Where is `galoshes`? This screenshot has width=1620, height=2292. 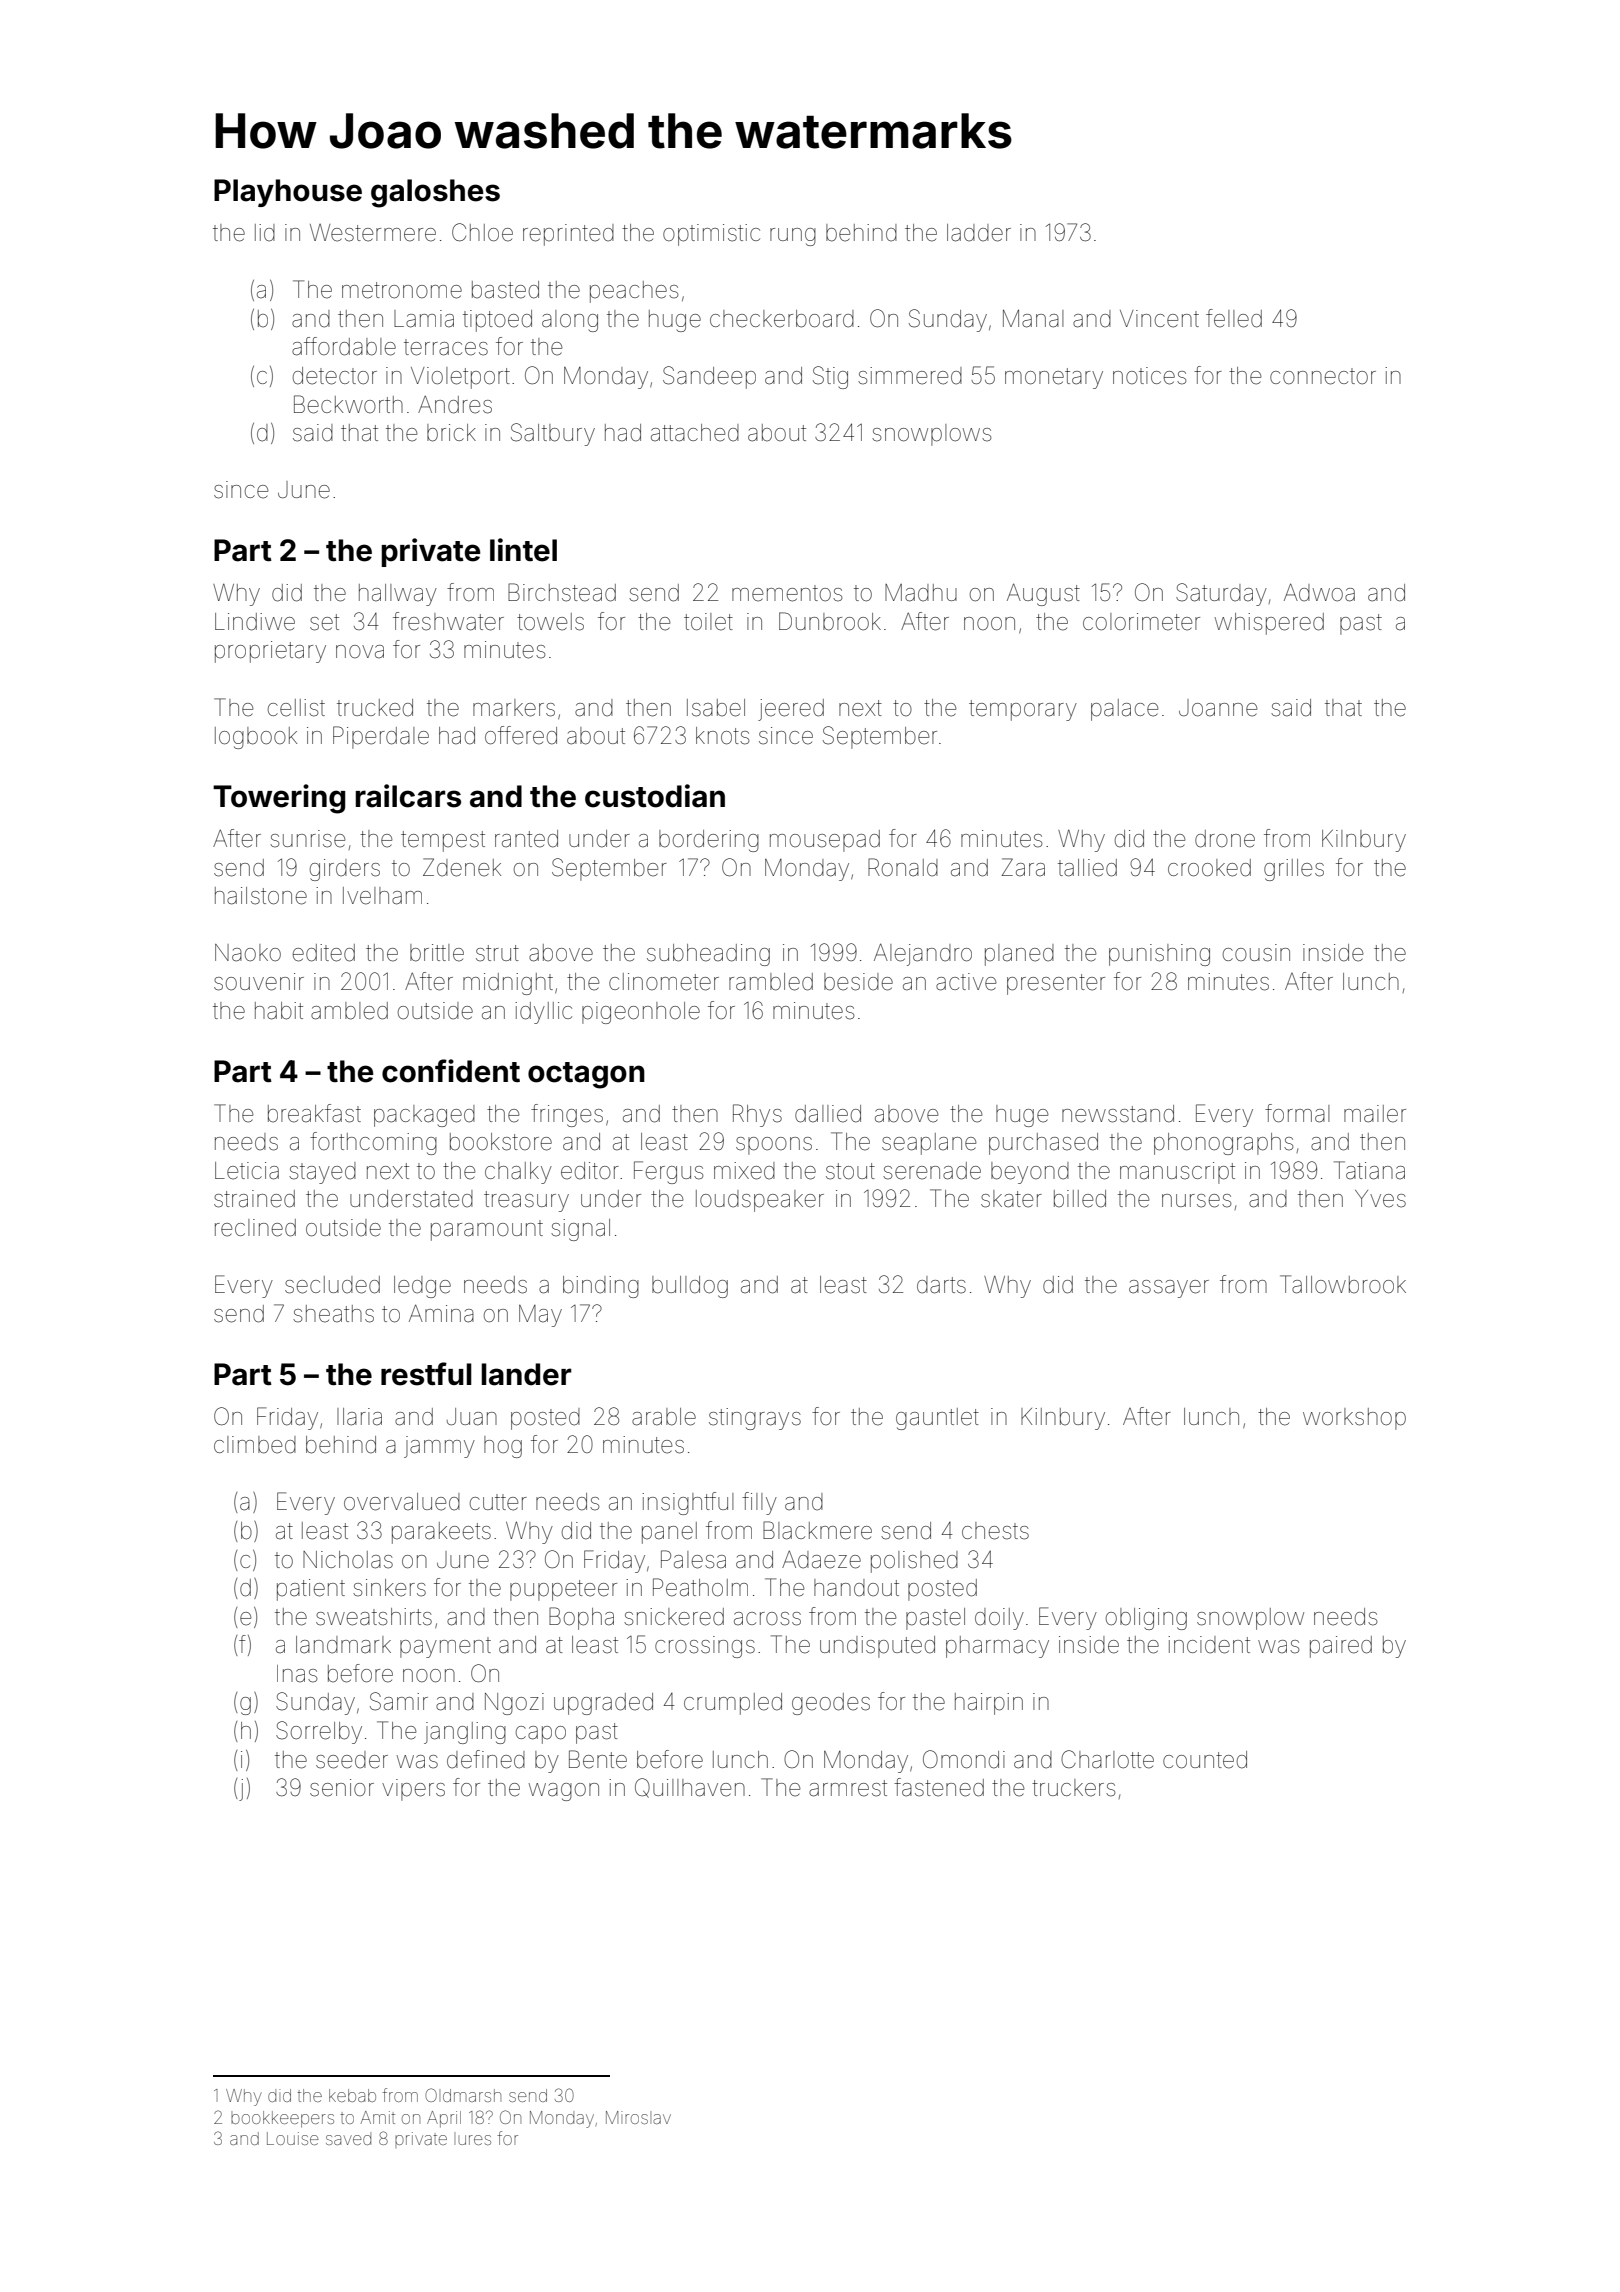
galoshes is located at coordinates (435, 193).
